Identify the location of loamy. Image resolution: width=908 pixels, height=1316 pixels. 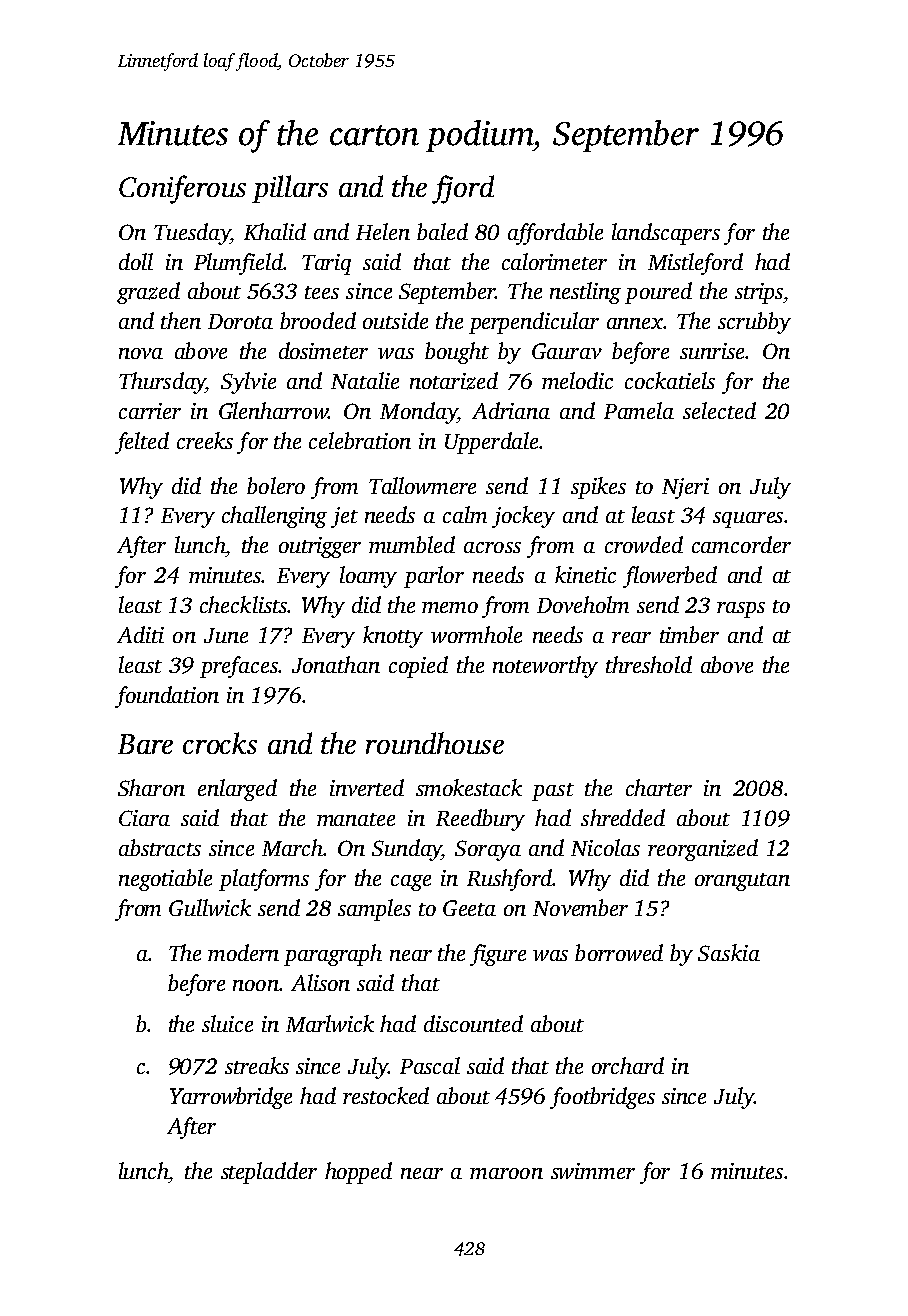
(368, 577).
